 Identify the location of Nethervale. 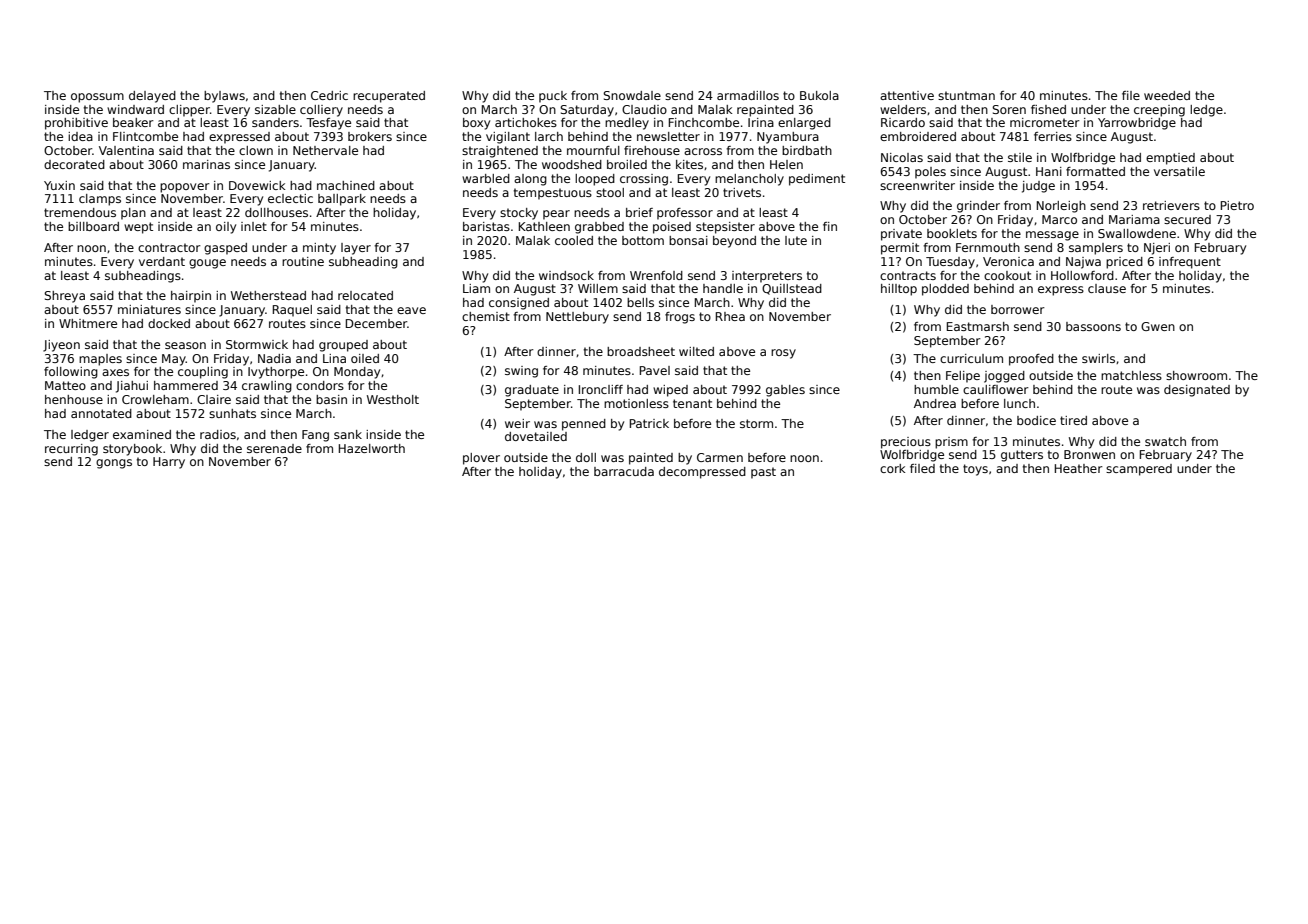
(325, 150).
